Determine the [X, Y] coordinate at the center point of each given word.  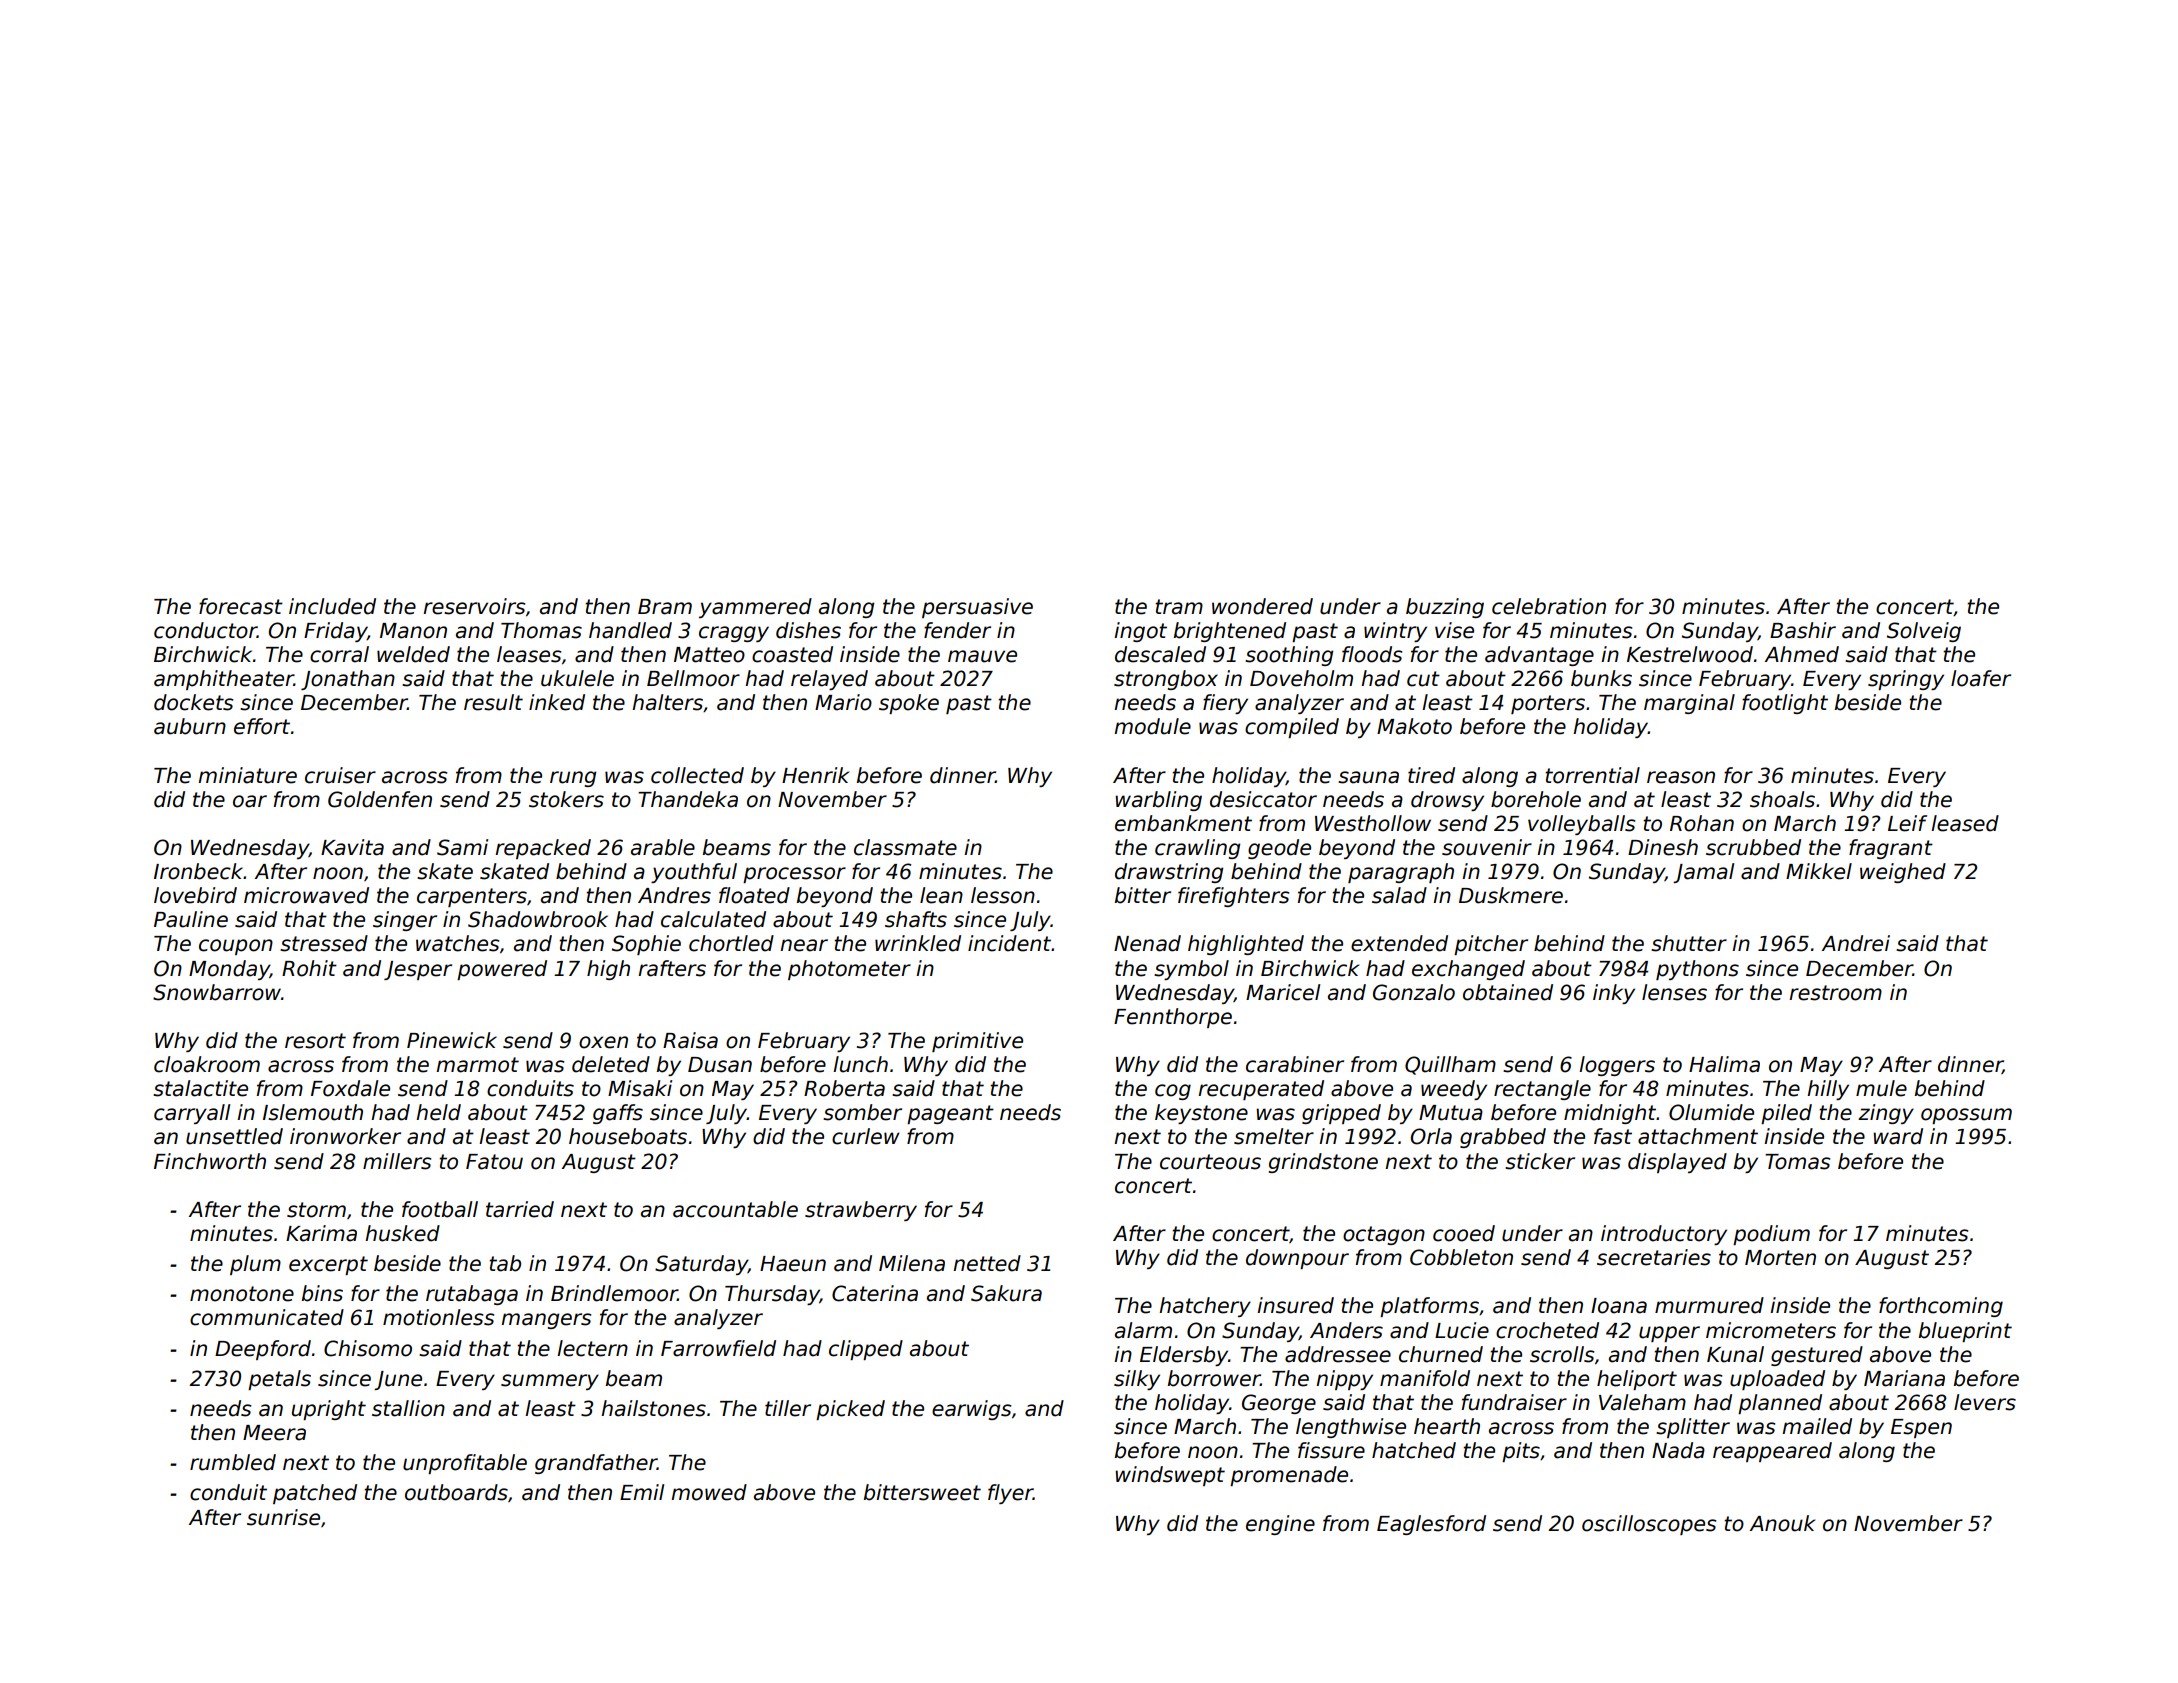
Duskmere [1511, 895]
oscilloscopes [1649, 1525]
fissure [1331, 1450]
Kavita [352, 847]
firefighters [1233, 897]
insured [1295, 1305]
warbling [1158, 801]
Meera [274, 1433]
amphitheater [224, 680]
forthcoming [1941, 1307]
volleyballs [1581, 825]
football [440, 1209]
